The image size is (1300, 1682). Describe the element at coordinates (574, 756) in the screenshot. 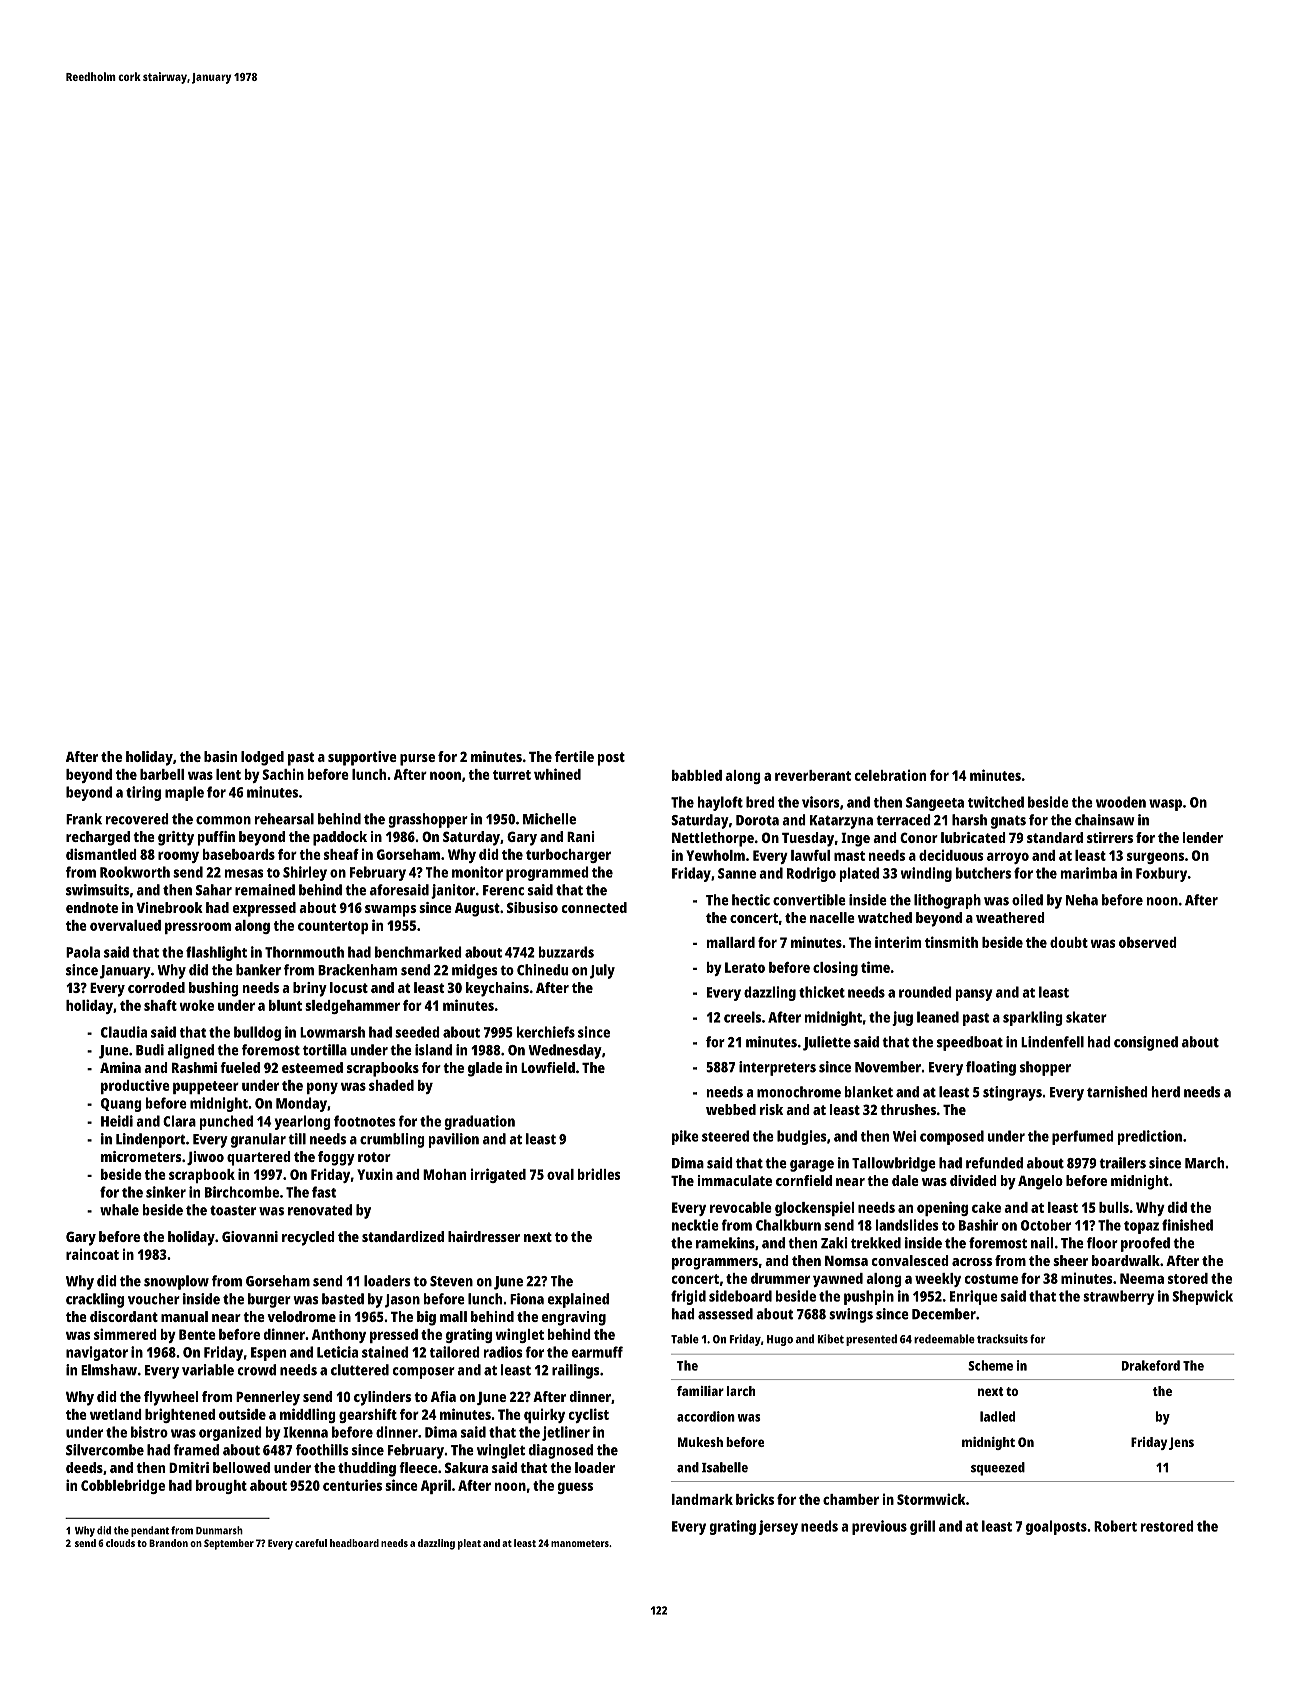

I see `fertile` at that location.
